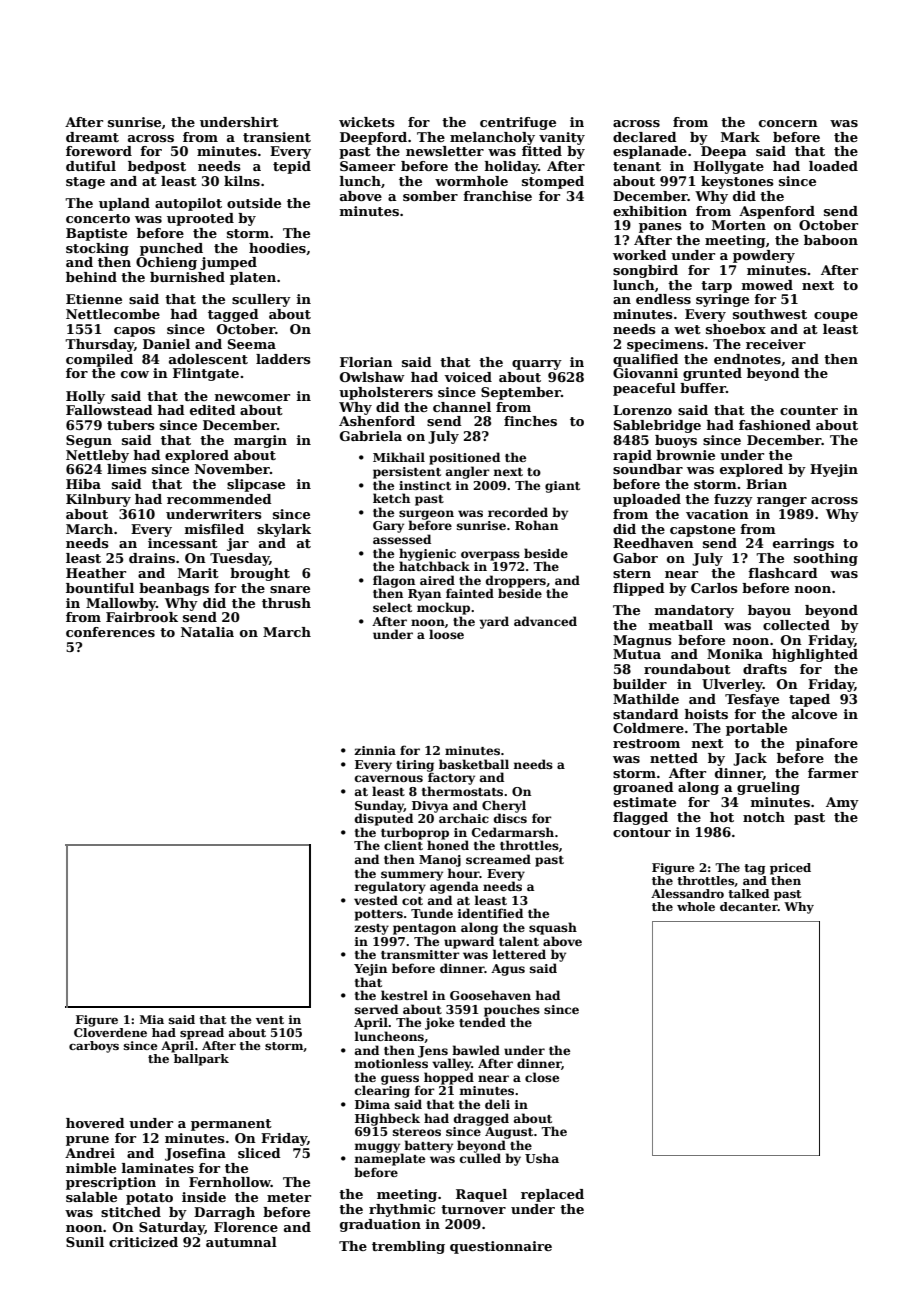 This page has height=1308, width=924. Describe the element at coordinates (233, 315) in the page. I see `tagged` at that location.
